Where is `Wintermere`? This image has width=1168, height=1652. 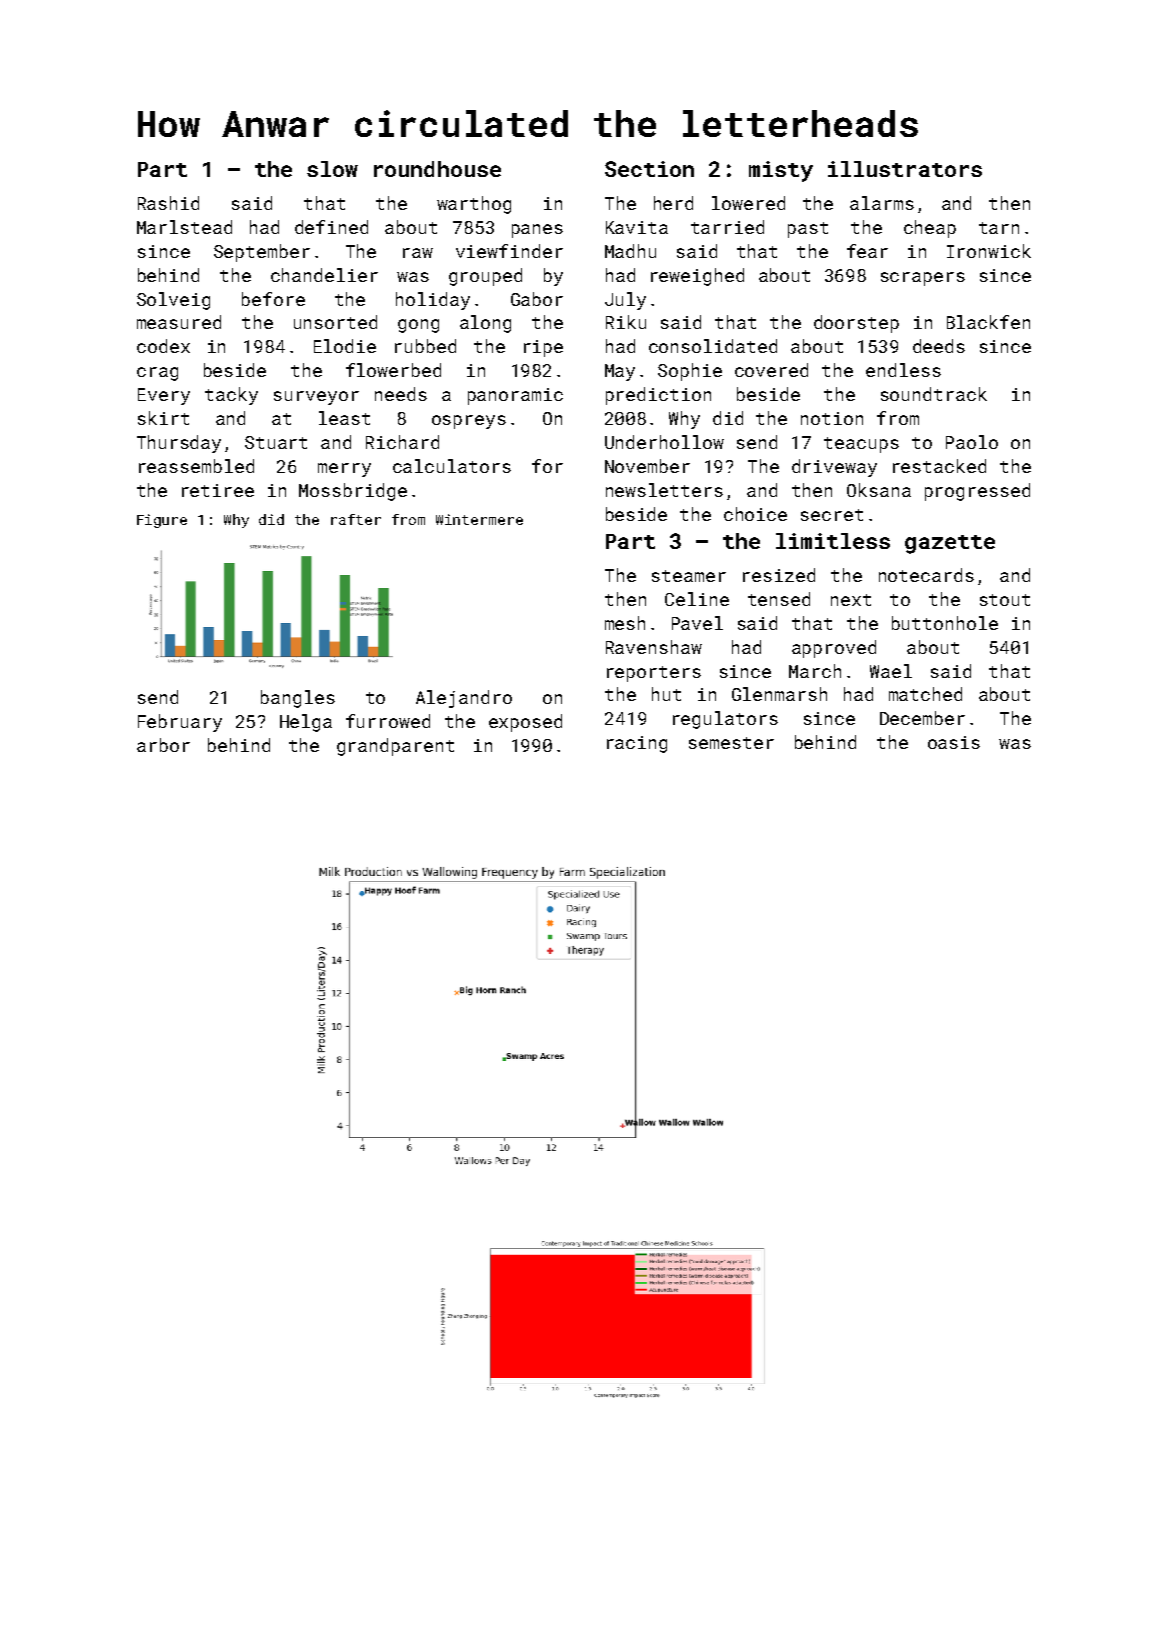 Wintermere is located at coordinates (479, 519).
